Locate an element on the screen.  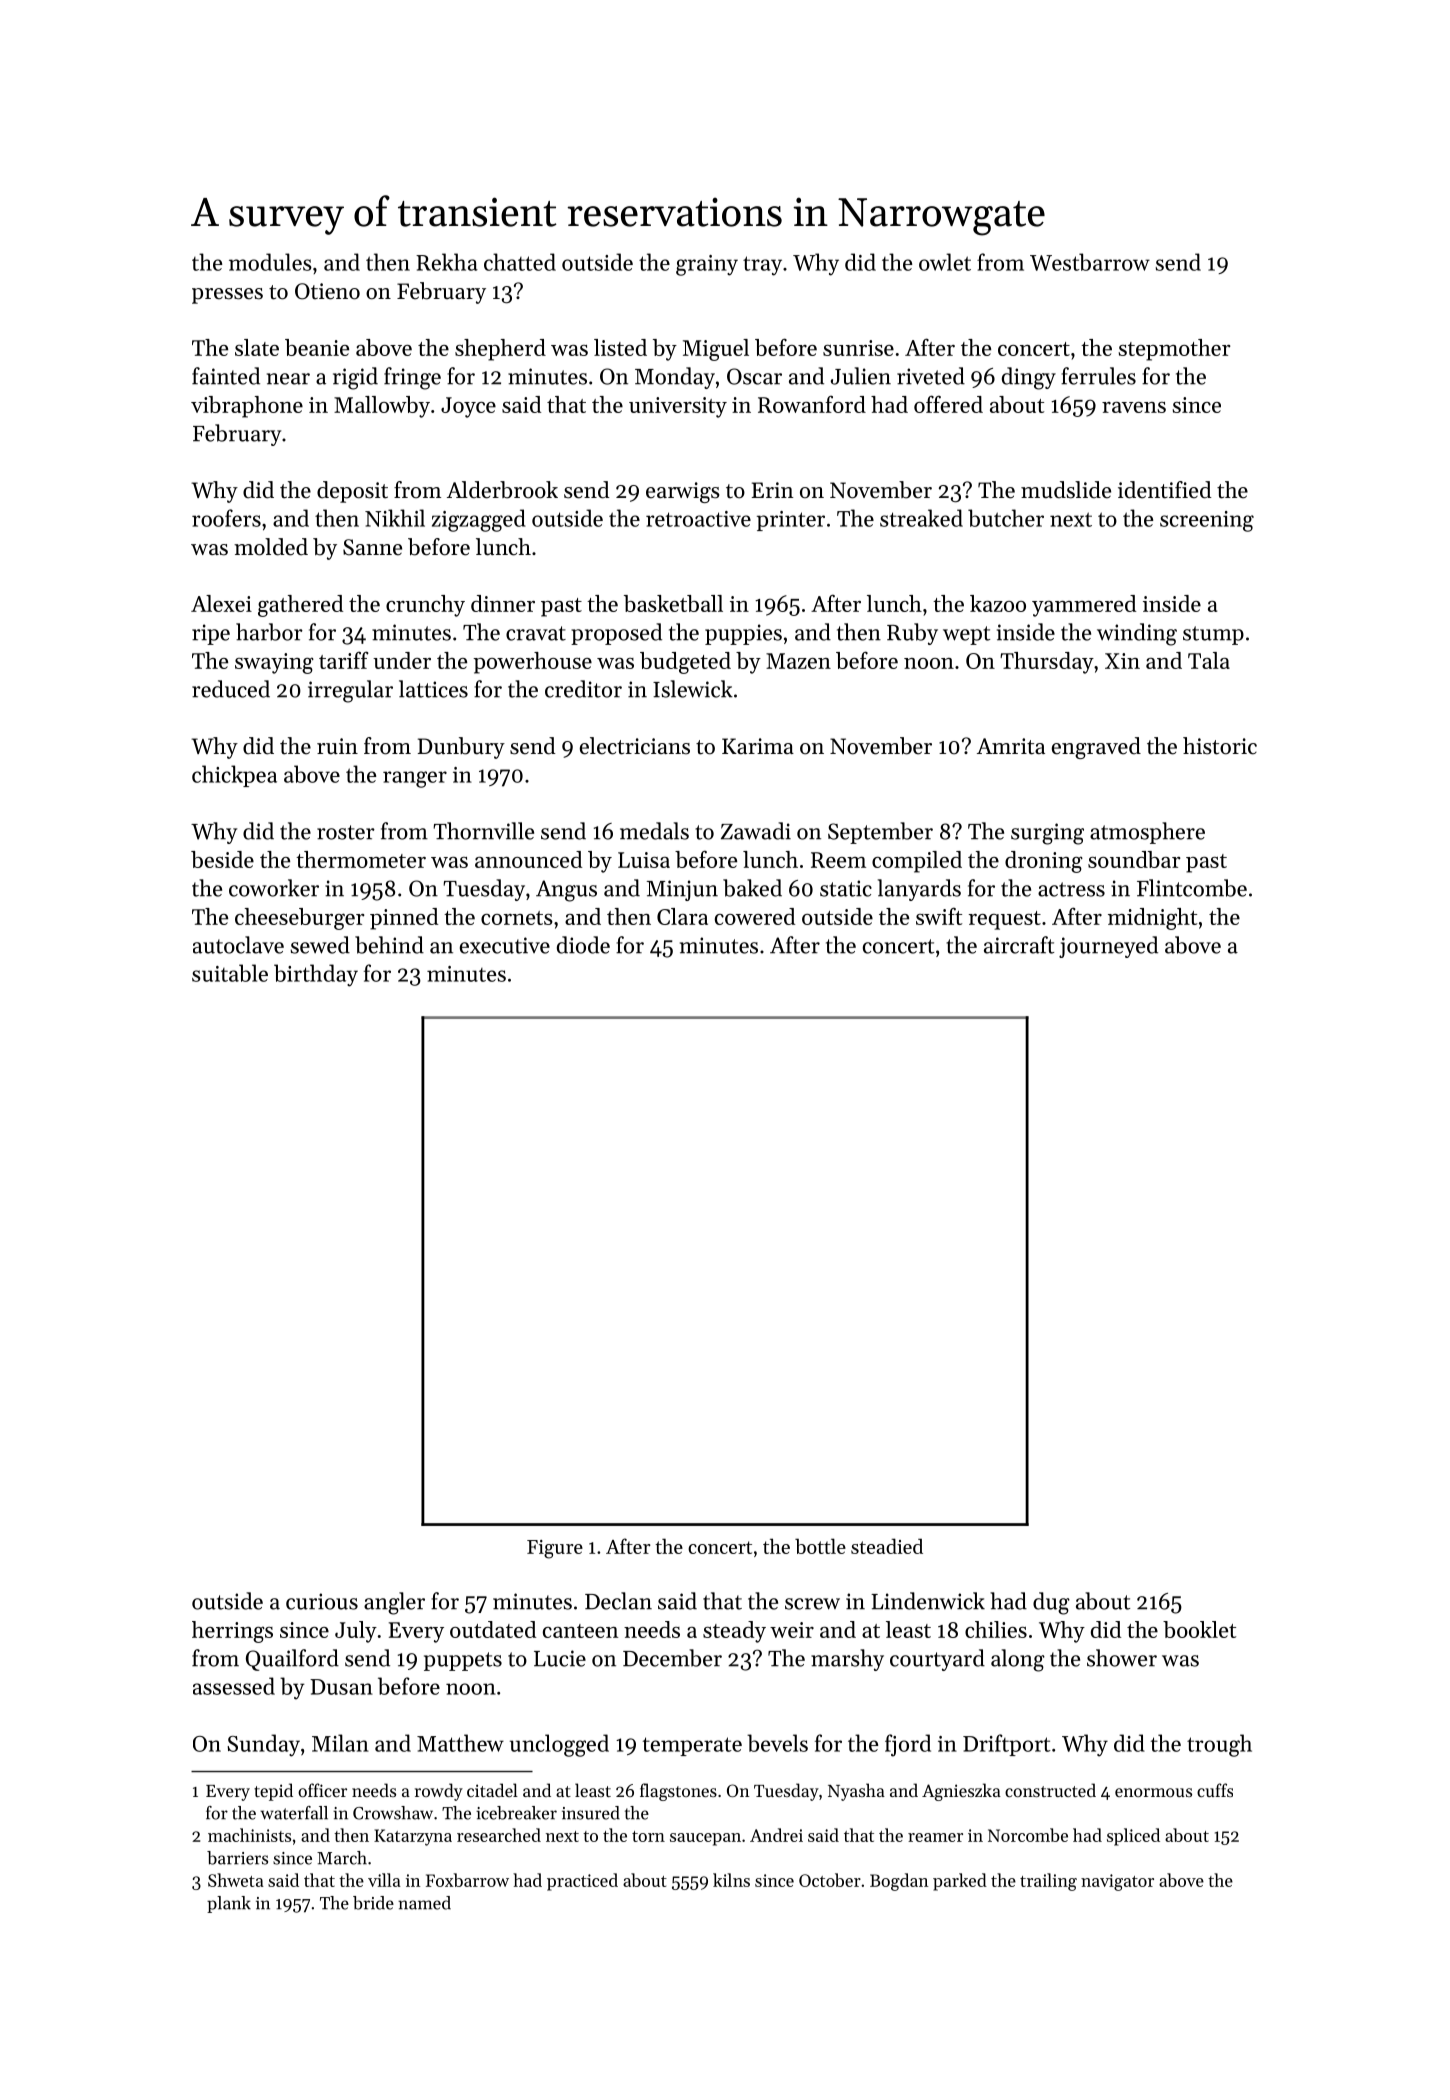
butcher is located at coordinates (1006, 518).
